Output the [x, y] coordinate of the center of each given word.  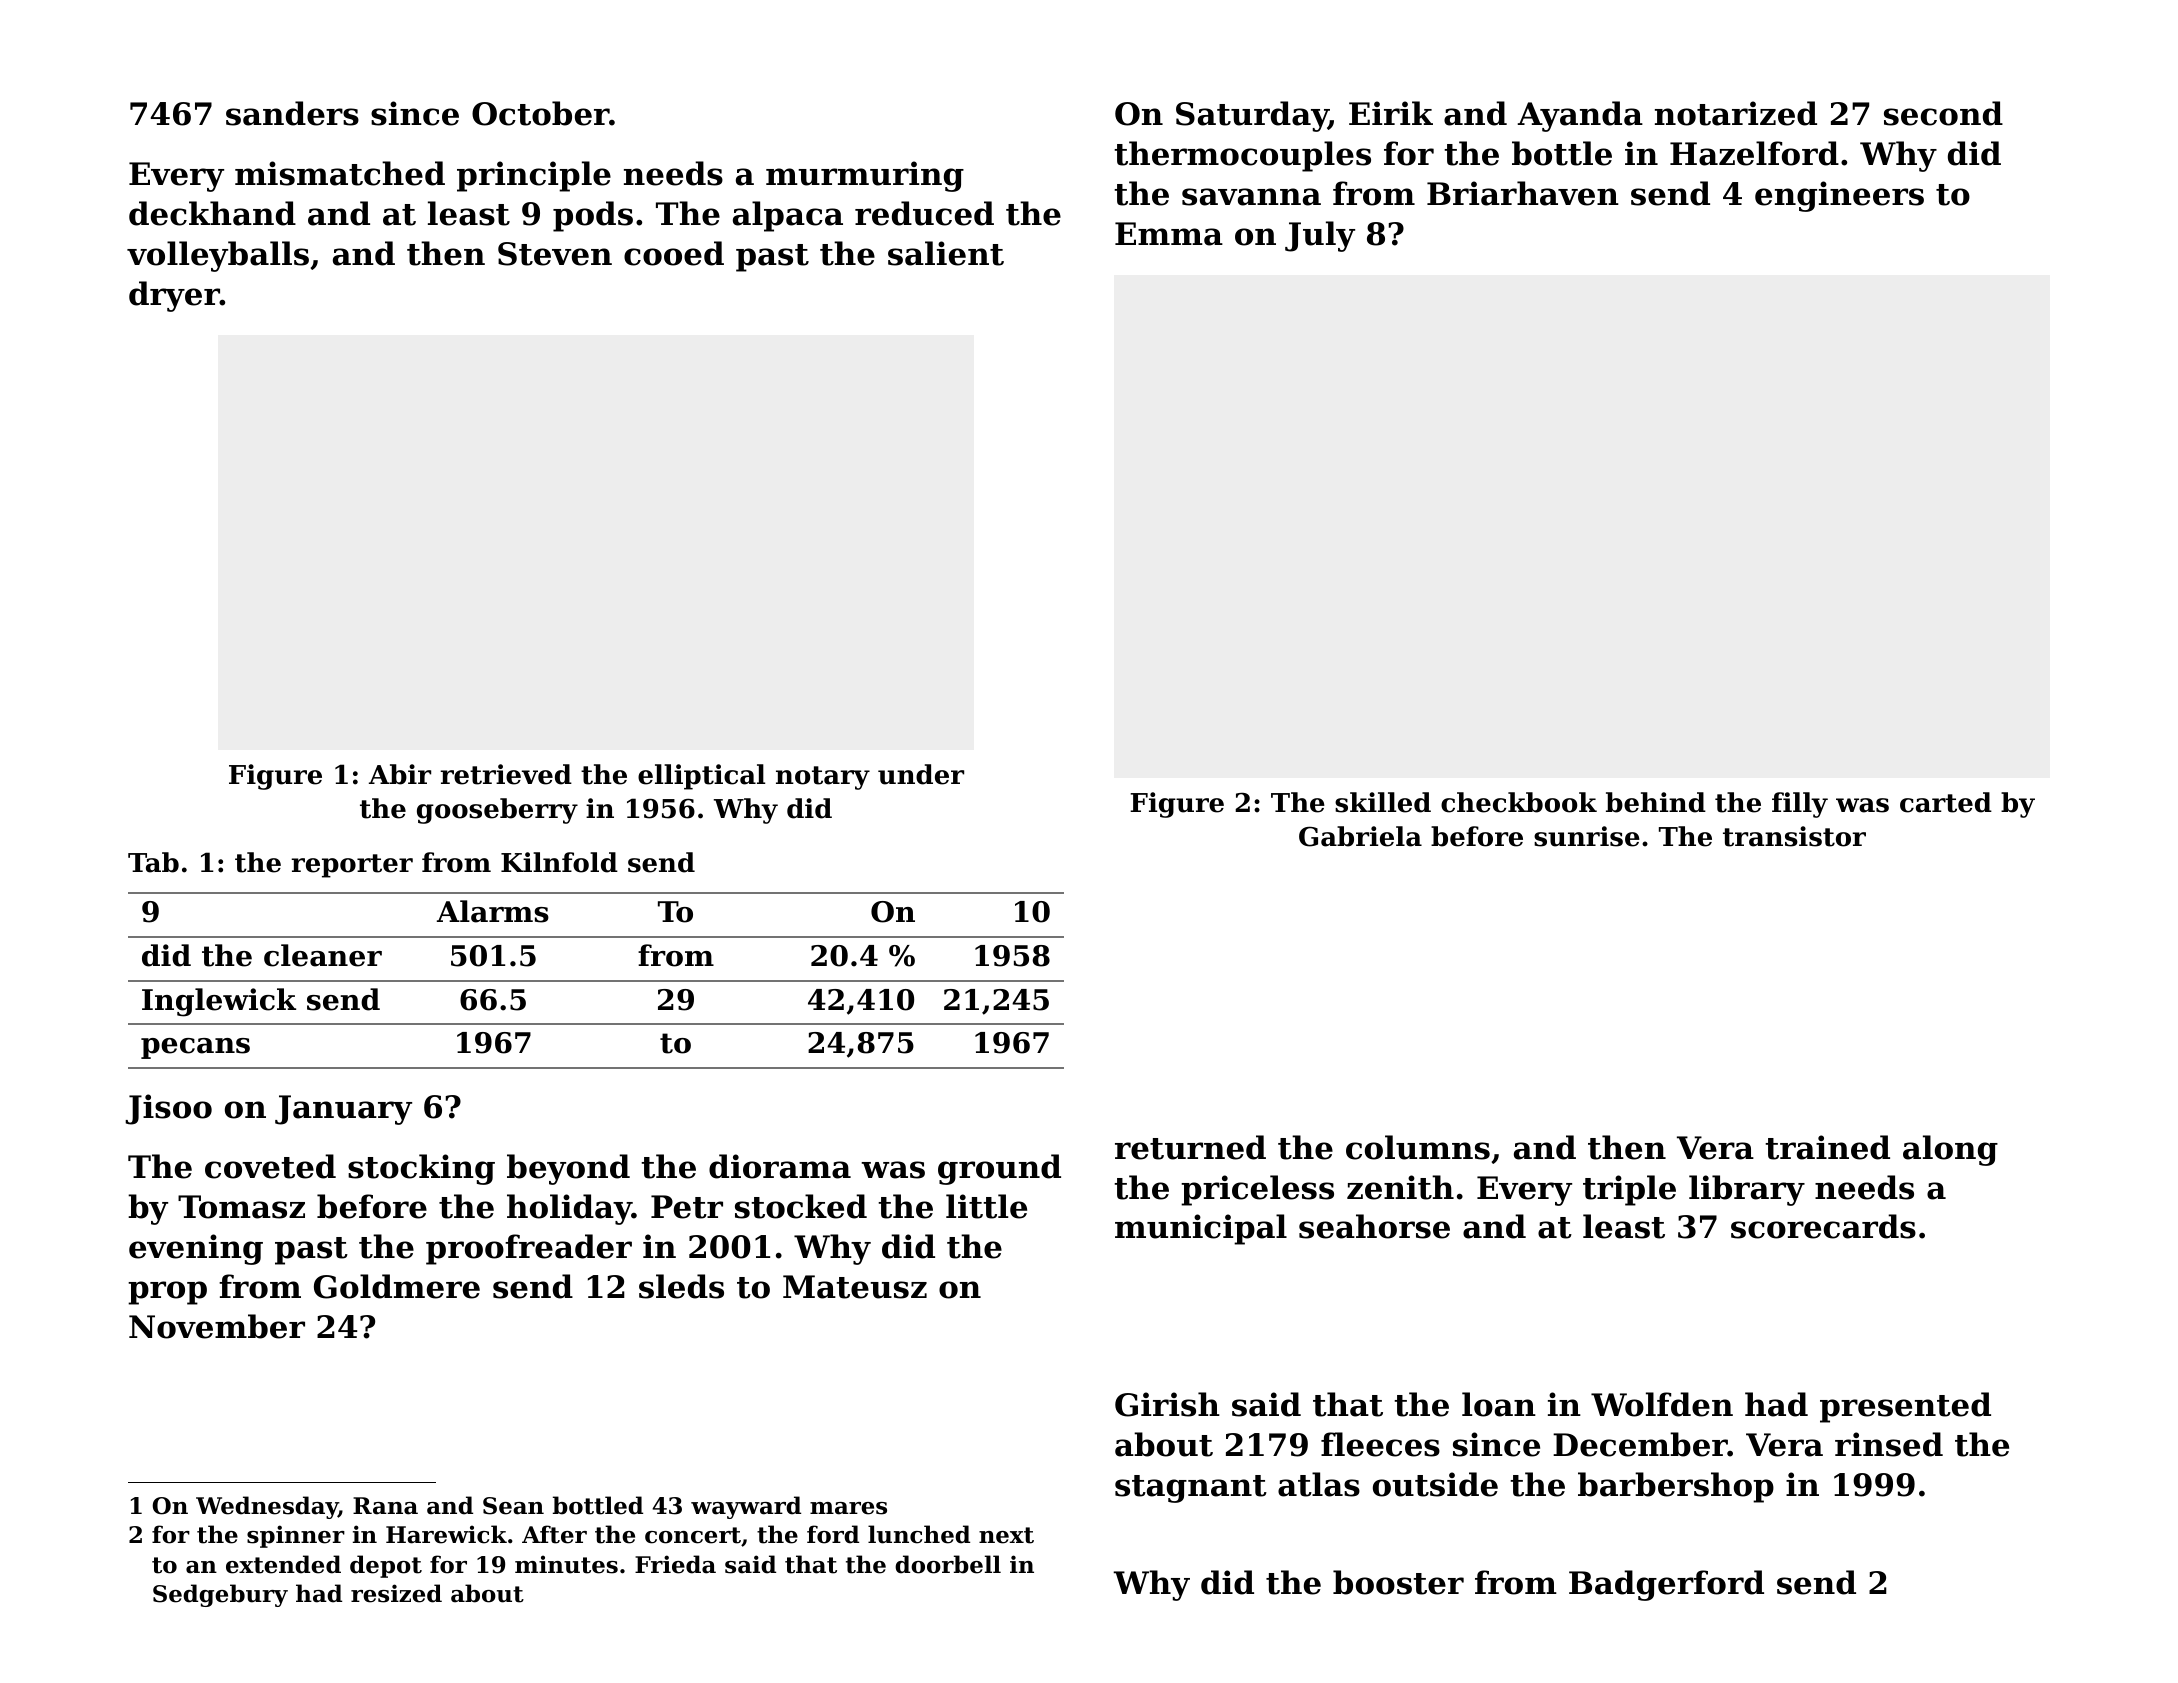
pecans [195, 1048]
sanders [292, 113]
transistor [1794, 836]
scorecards [1823, 1226]
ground [999, 1169]
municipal [1201, 1229]
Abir [400, 774]
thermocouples [1242, 156]
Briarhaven [1523, 193]
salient [946, 253]
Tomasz [241, 1207]
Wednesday [267, 1507]
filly [1800, 805]
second [1943, 113]
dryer [174, 296]
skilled [1383, 802]
